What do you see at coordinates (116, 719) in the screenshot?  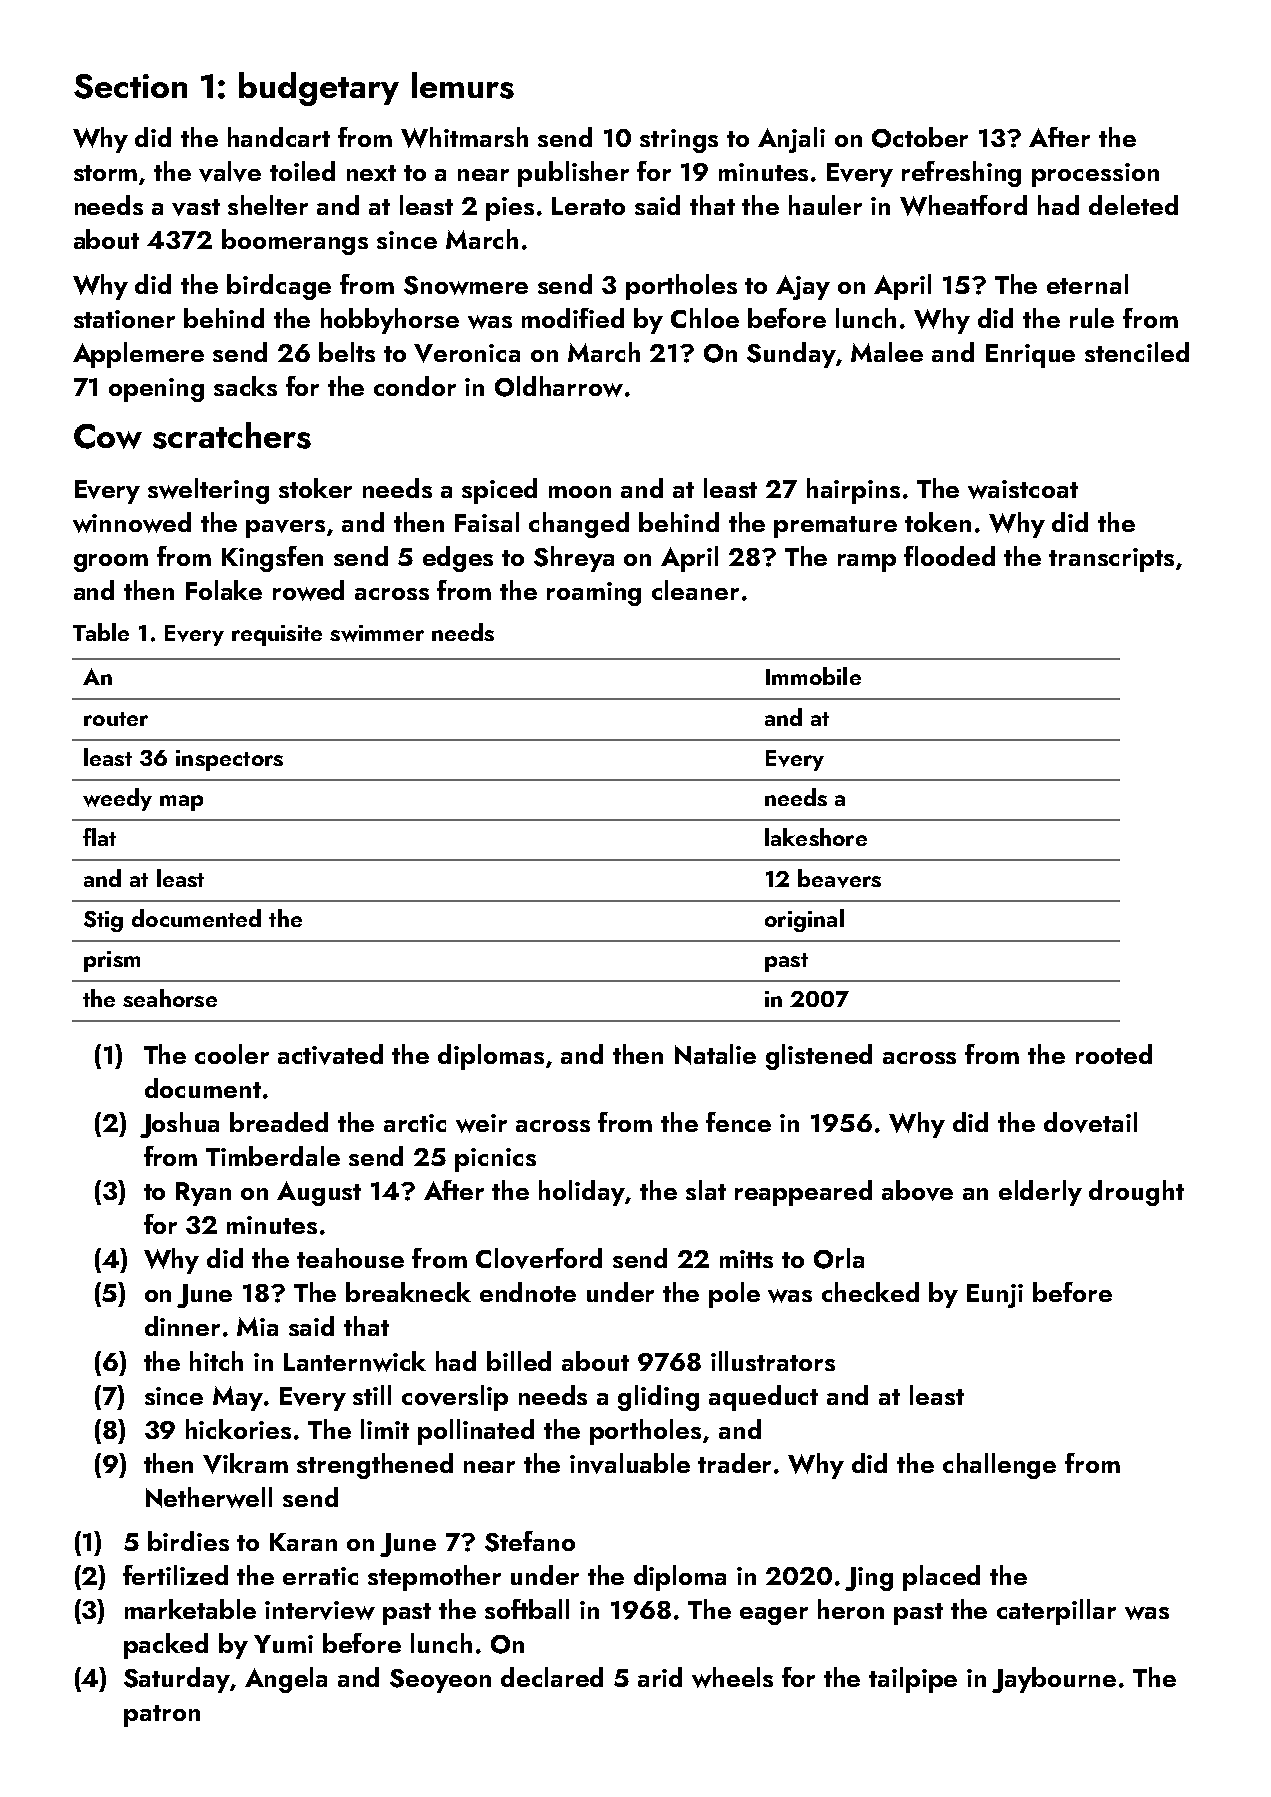 I see `router` at bounding box center [116, 719].
